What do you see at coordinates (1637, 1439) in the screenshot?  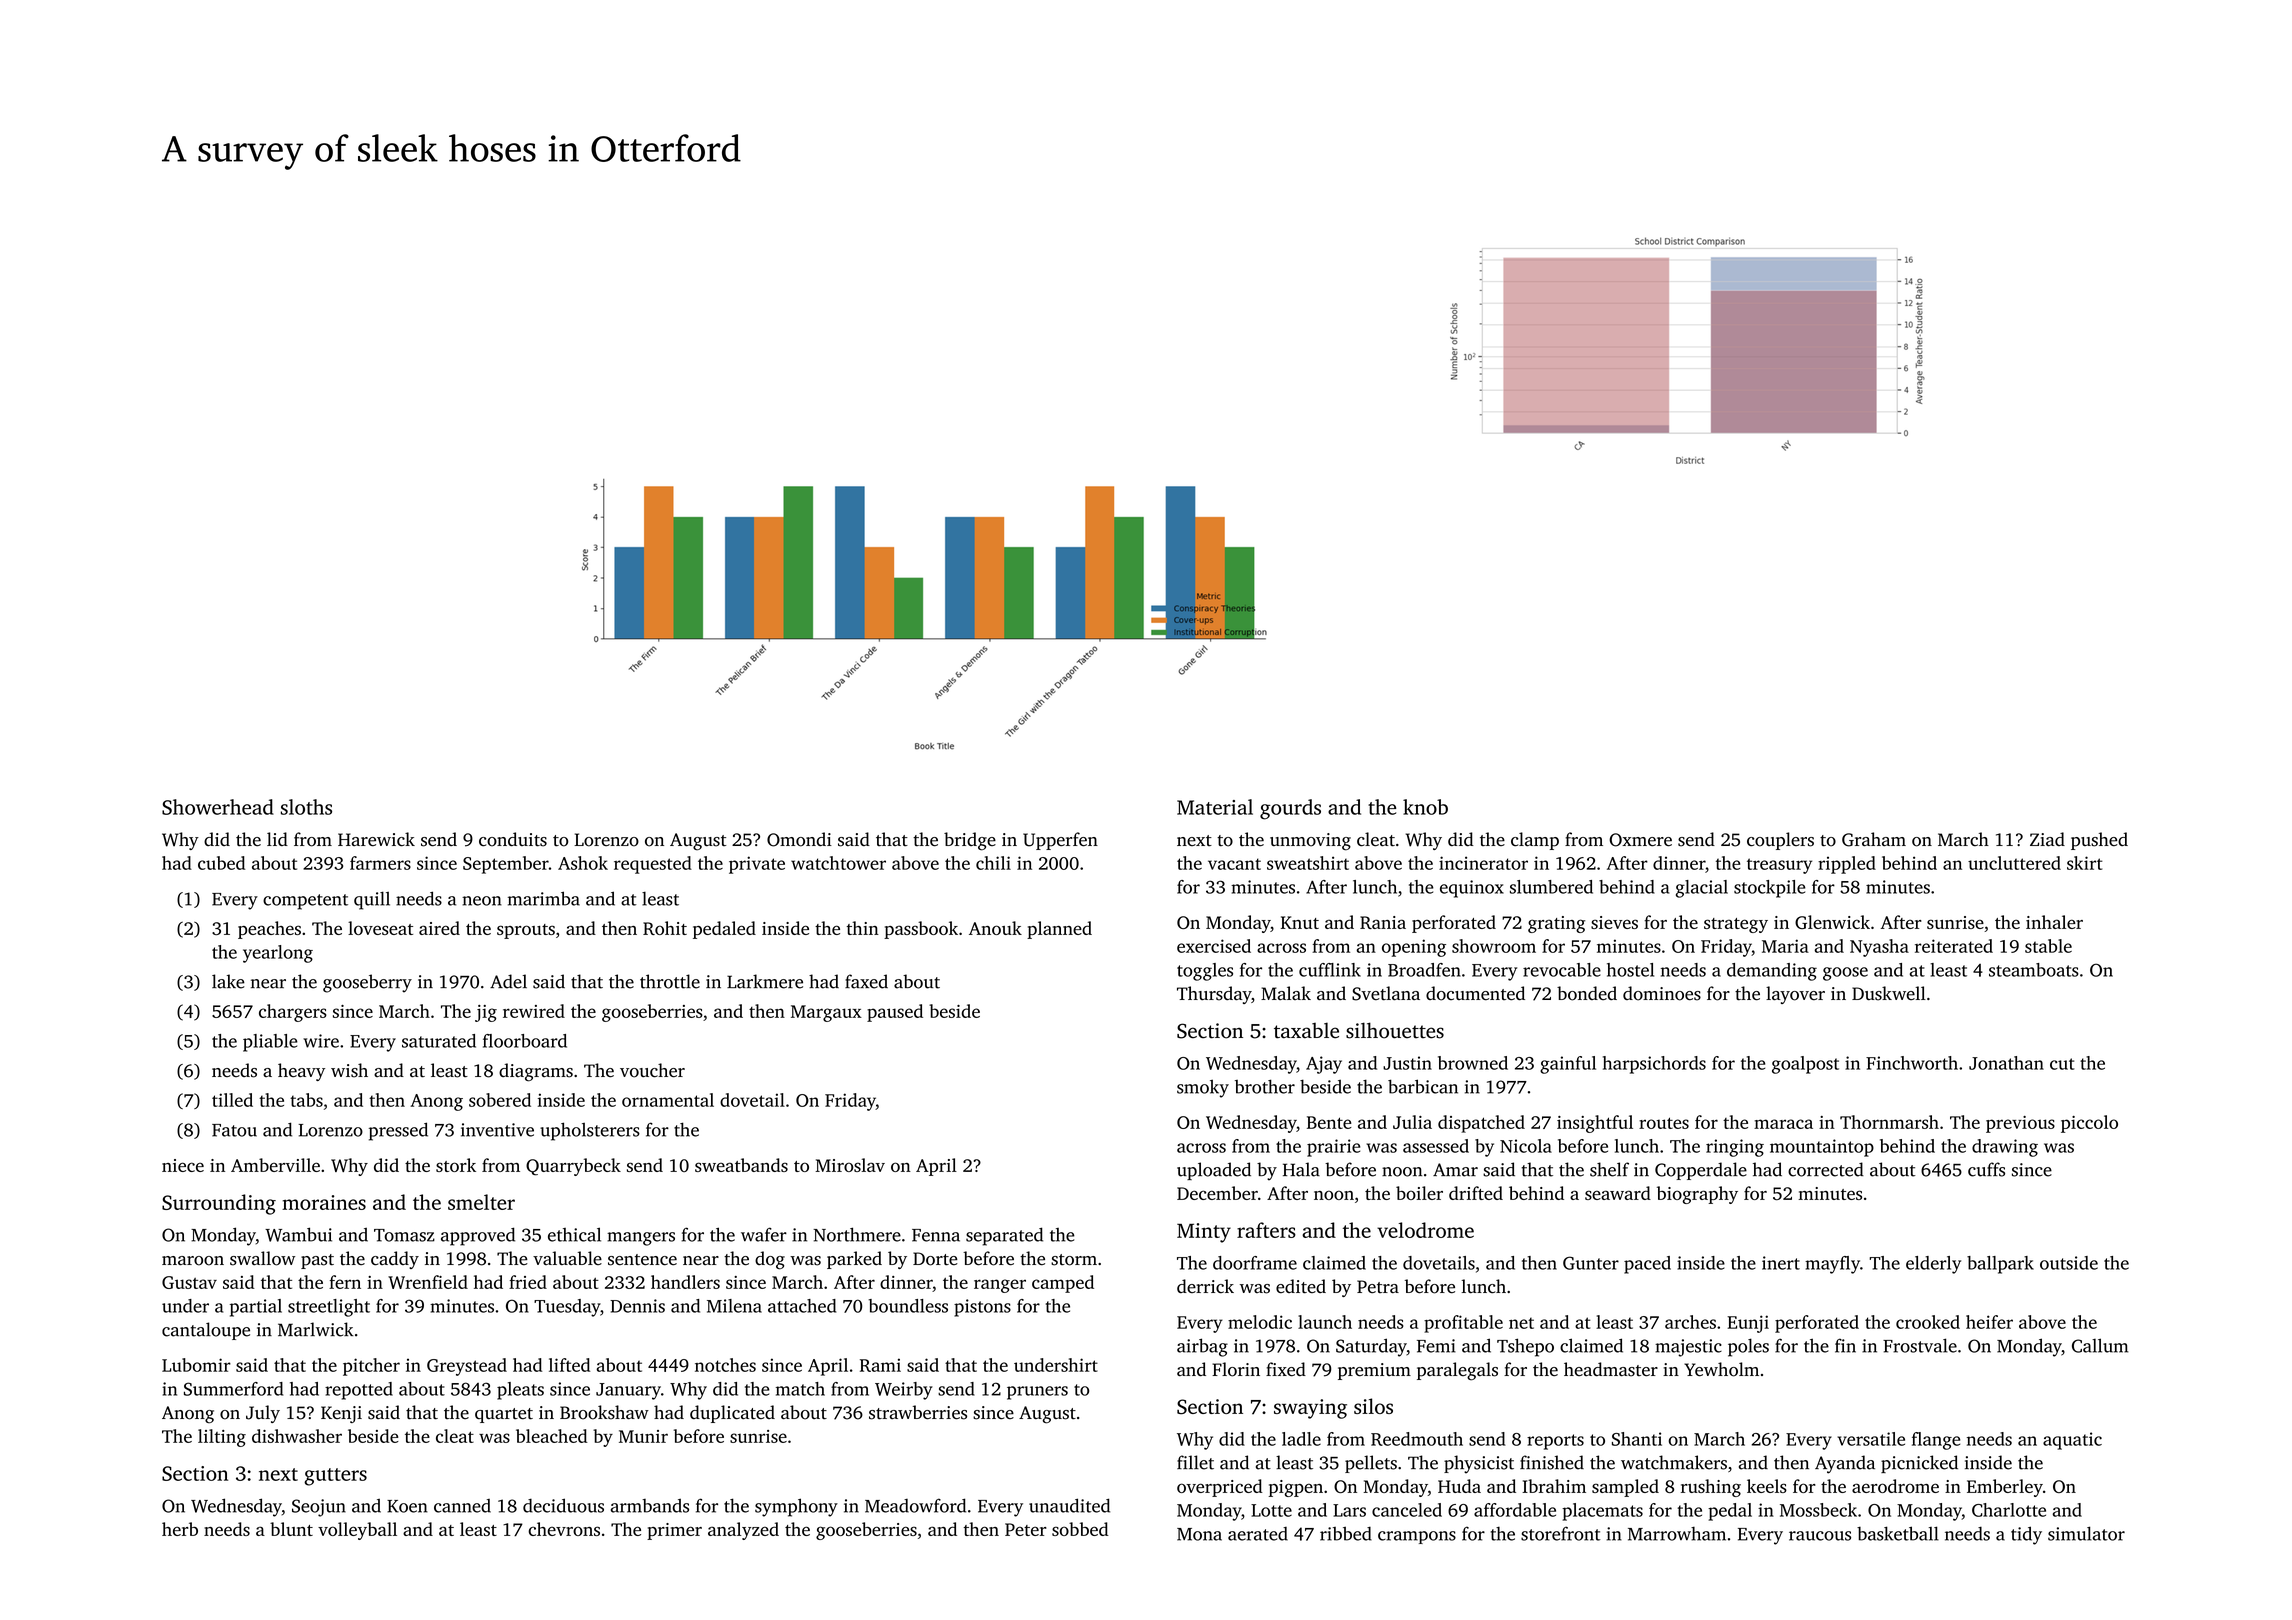 I see `Shanti` at bounding box center [1637, 1439].
